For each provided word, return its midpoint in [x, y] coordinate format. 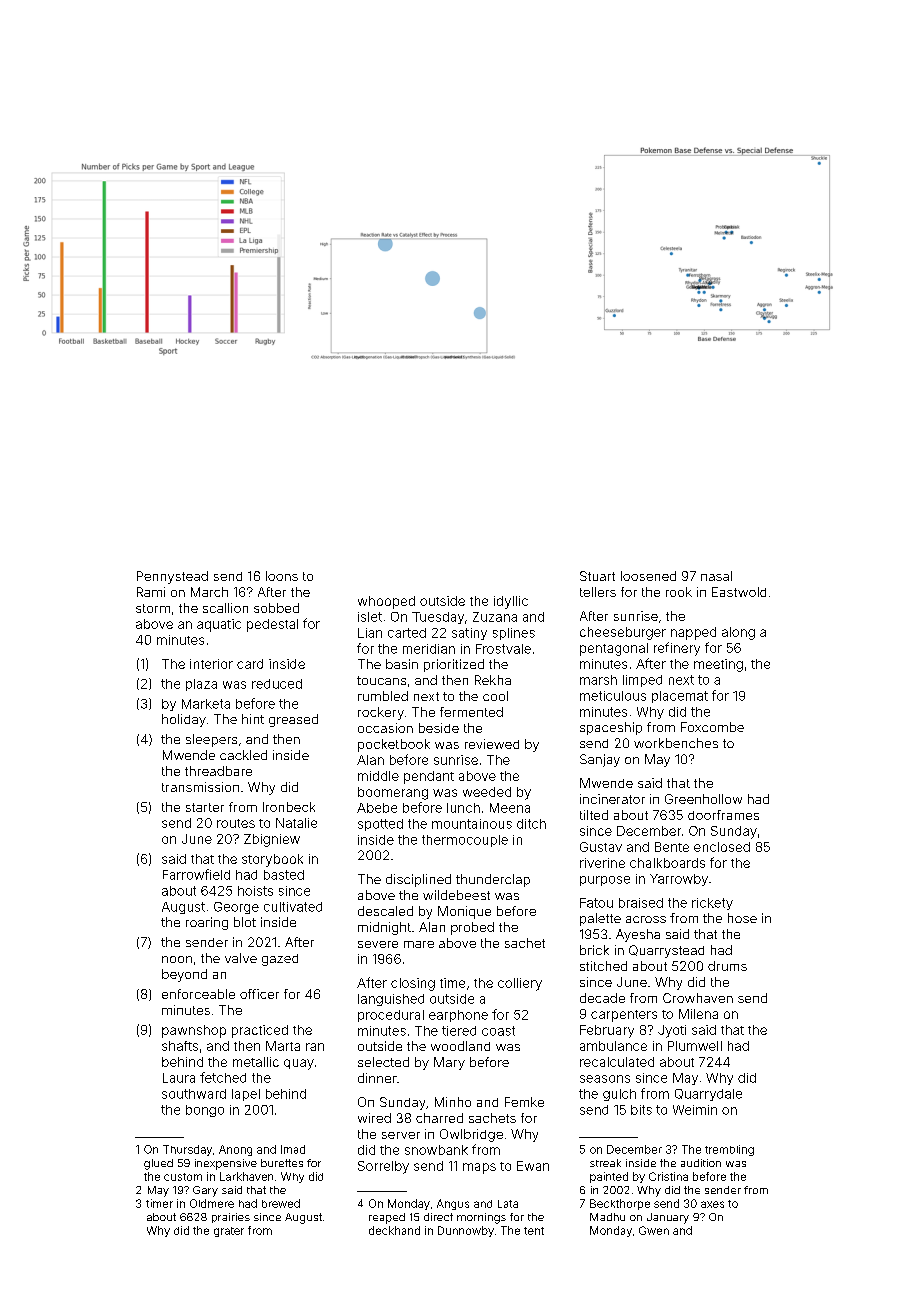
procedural [391, 1016]
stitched [603, 966]
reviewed [492, 744]
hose [742, 918]
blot [245, 922]
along [738, 633]
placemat [680, 697]
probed [472, 928]
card [250, 664]
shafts [180, 1046]
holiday [184, 720]
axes [712, 1204]
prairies [231, 1218]
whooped [386, 602]
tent [534, 1231]
